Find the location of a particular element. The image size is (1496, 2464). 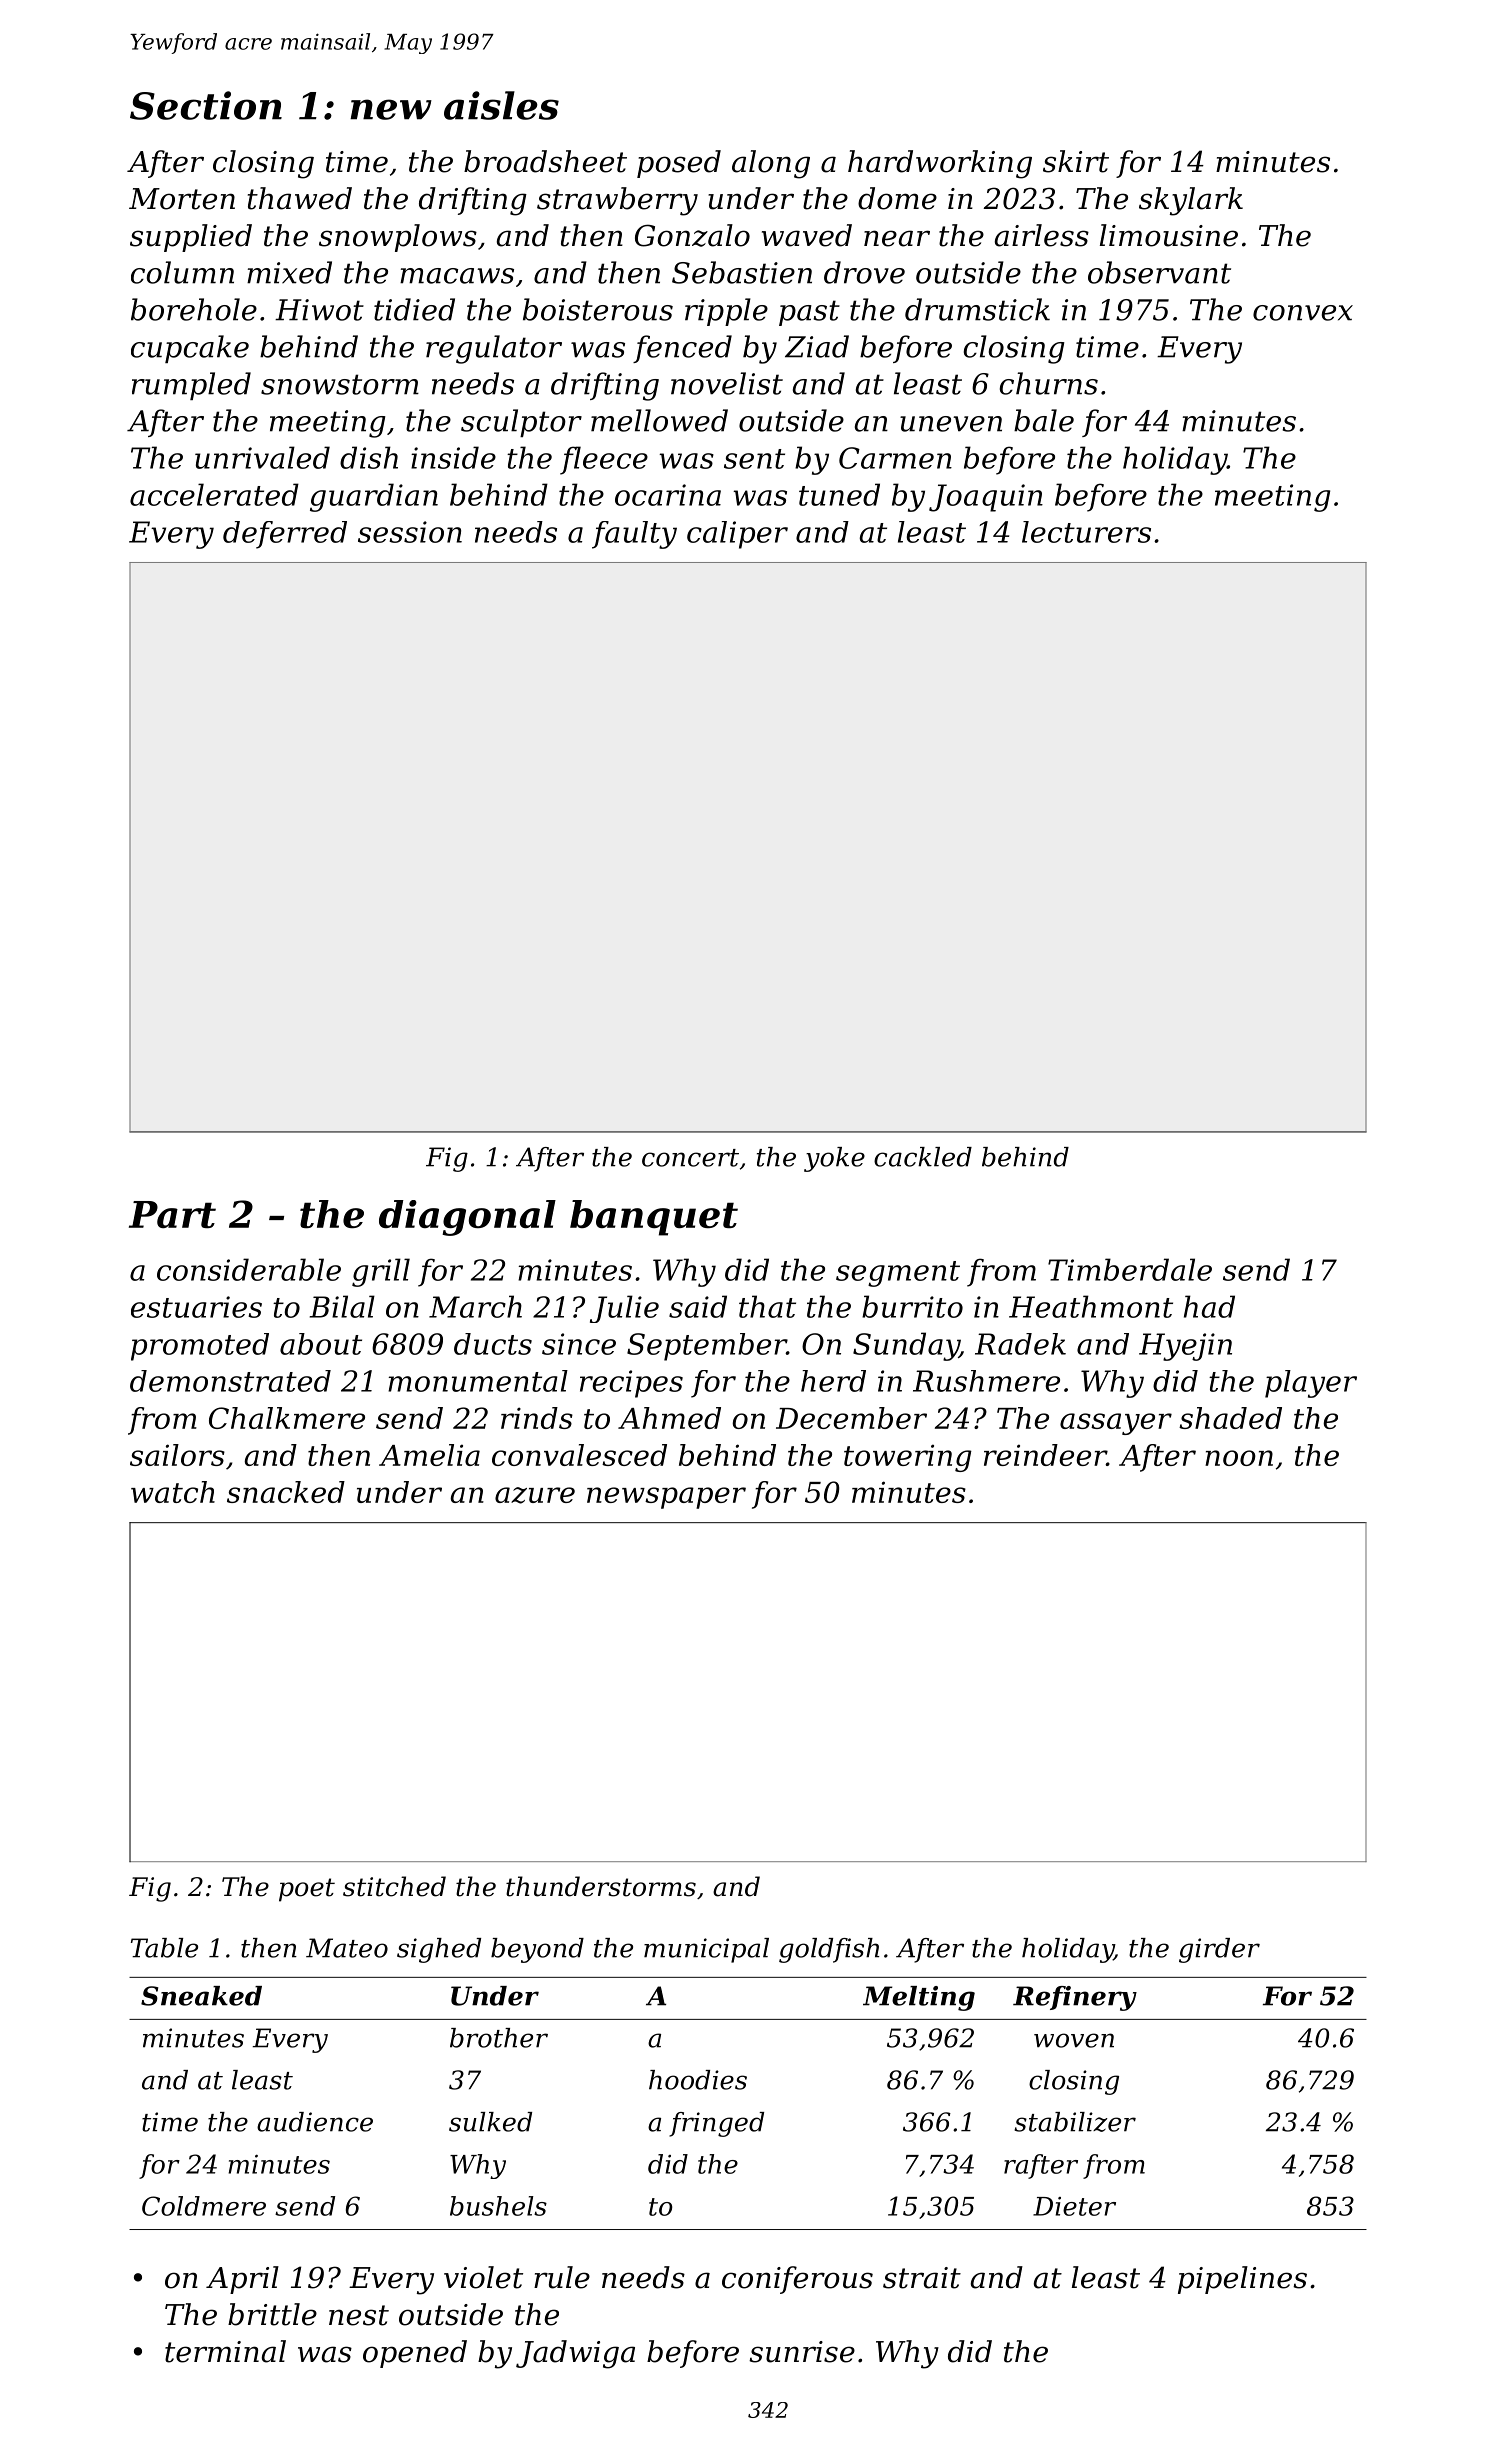

convex is located at coordinates (1303, 313).
